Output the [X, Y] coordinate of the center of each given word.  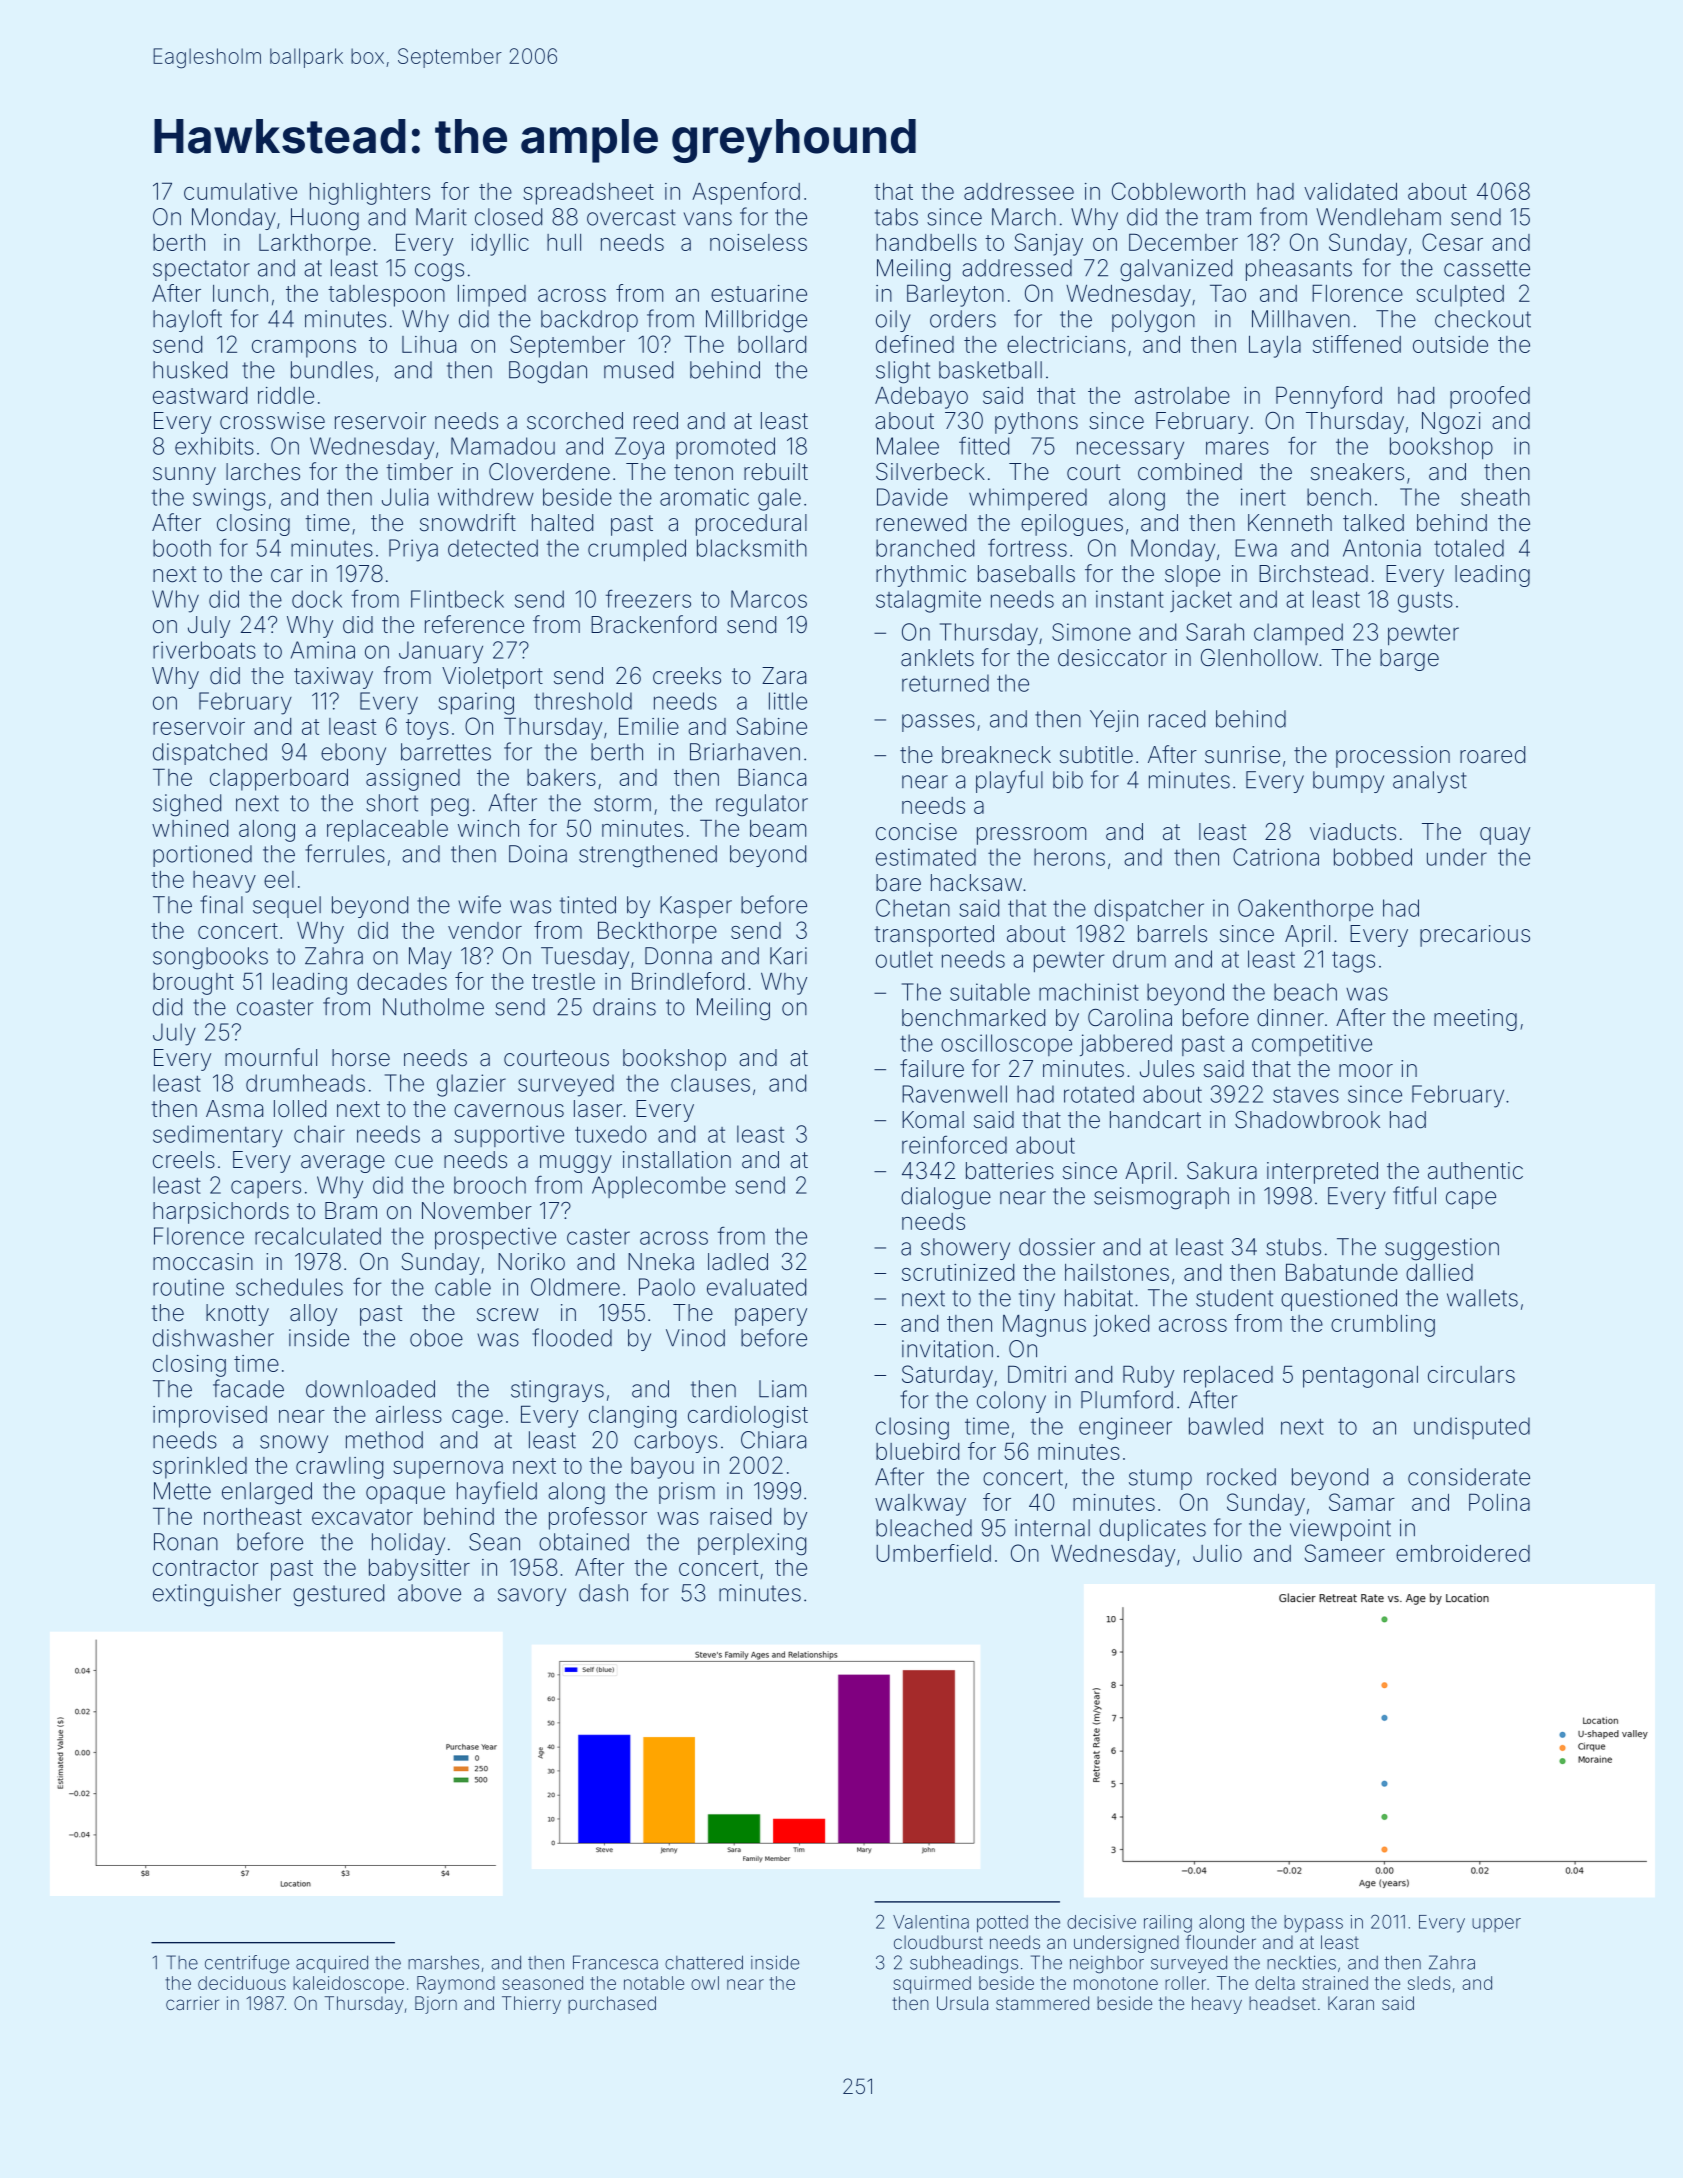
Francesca [615, 1962]
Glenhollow [1259, 658]
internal [1052, 1528]
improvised [210, 1417]
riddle [286, 395]
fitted [984, 446]
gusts [1425, 602]
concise [916, 832]
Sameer [1345, 1553]
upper [1496, 1925]
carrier [192, 2003]
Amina [323, 650]
